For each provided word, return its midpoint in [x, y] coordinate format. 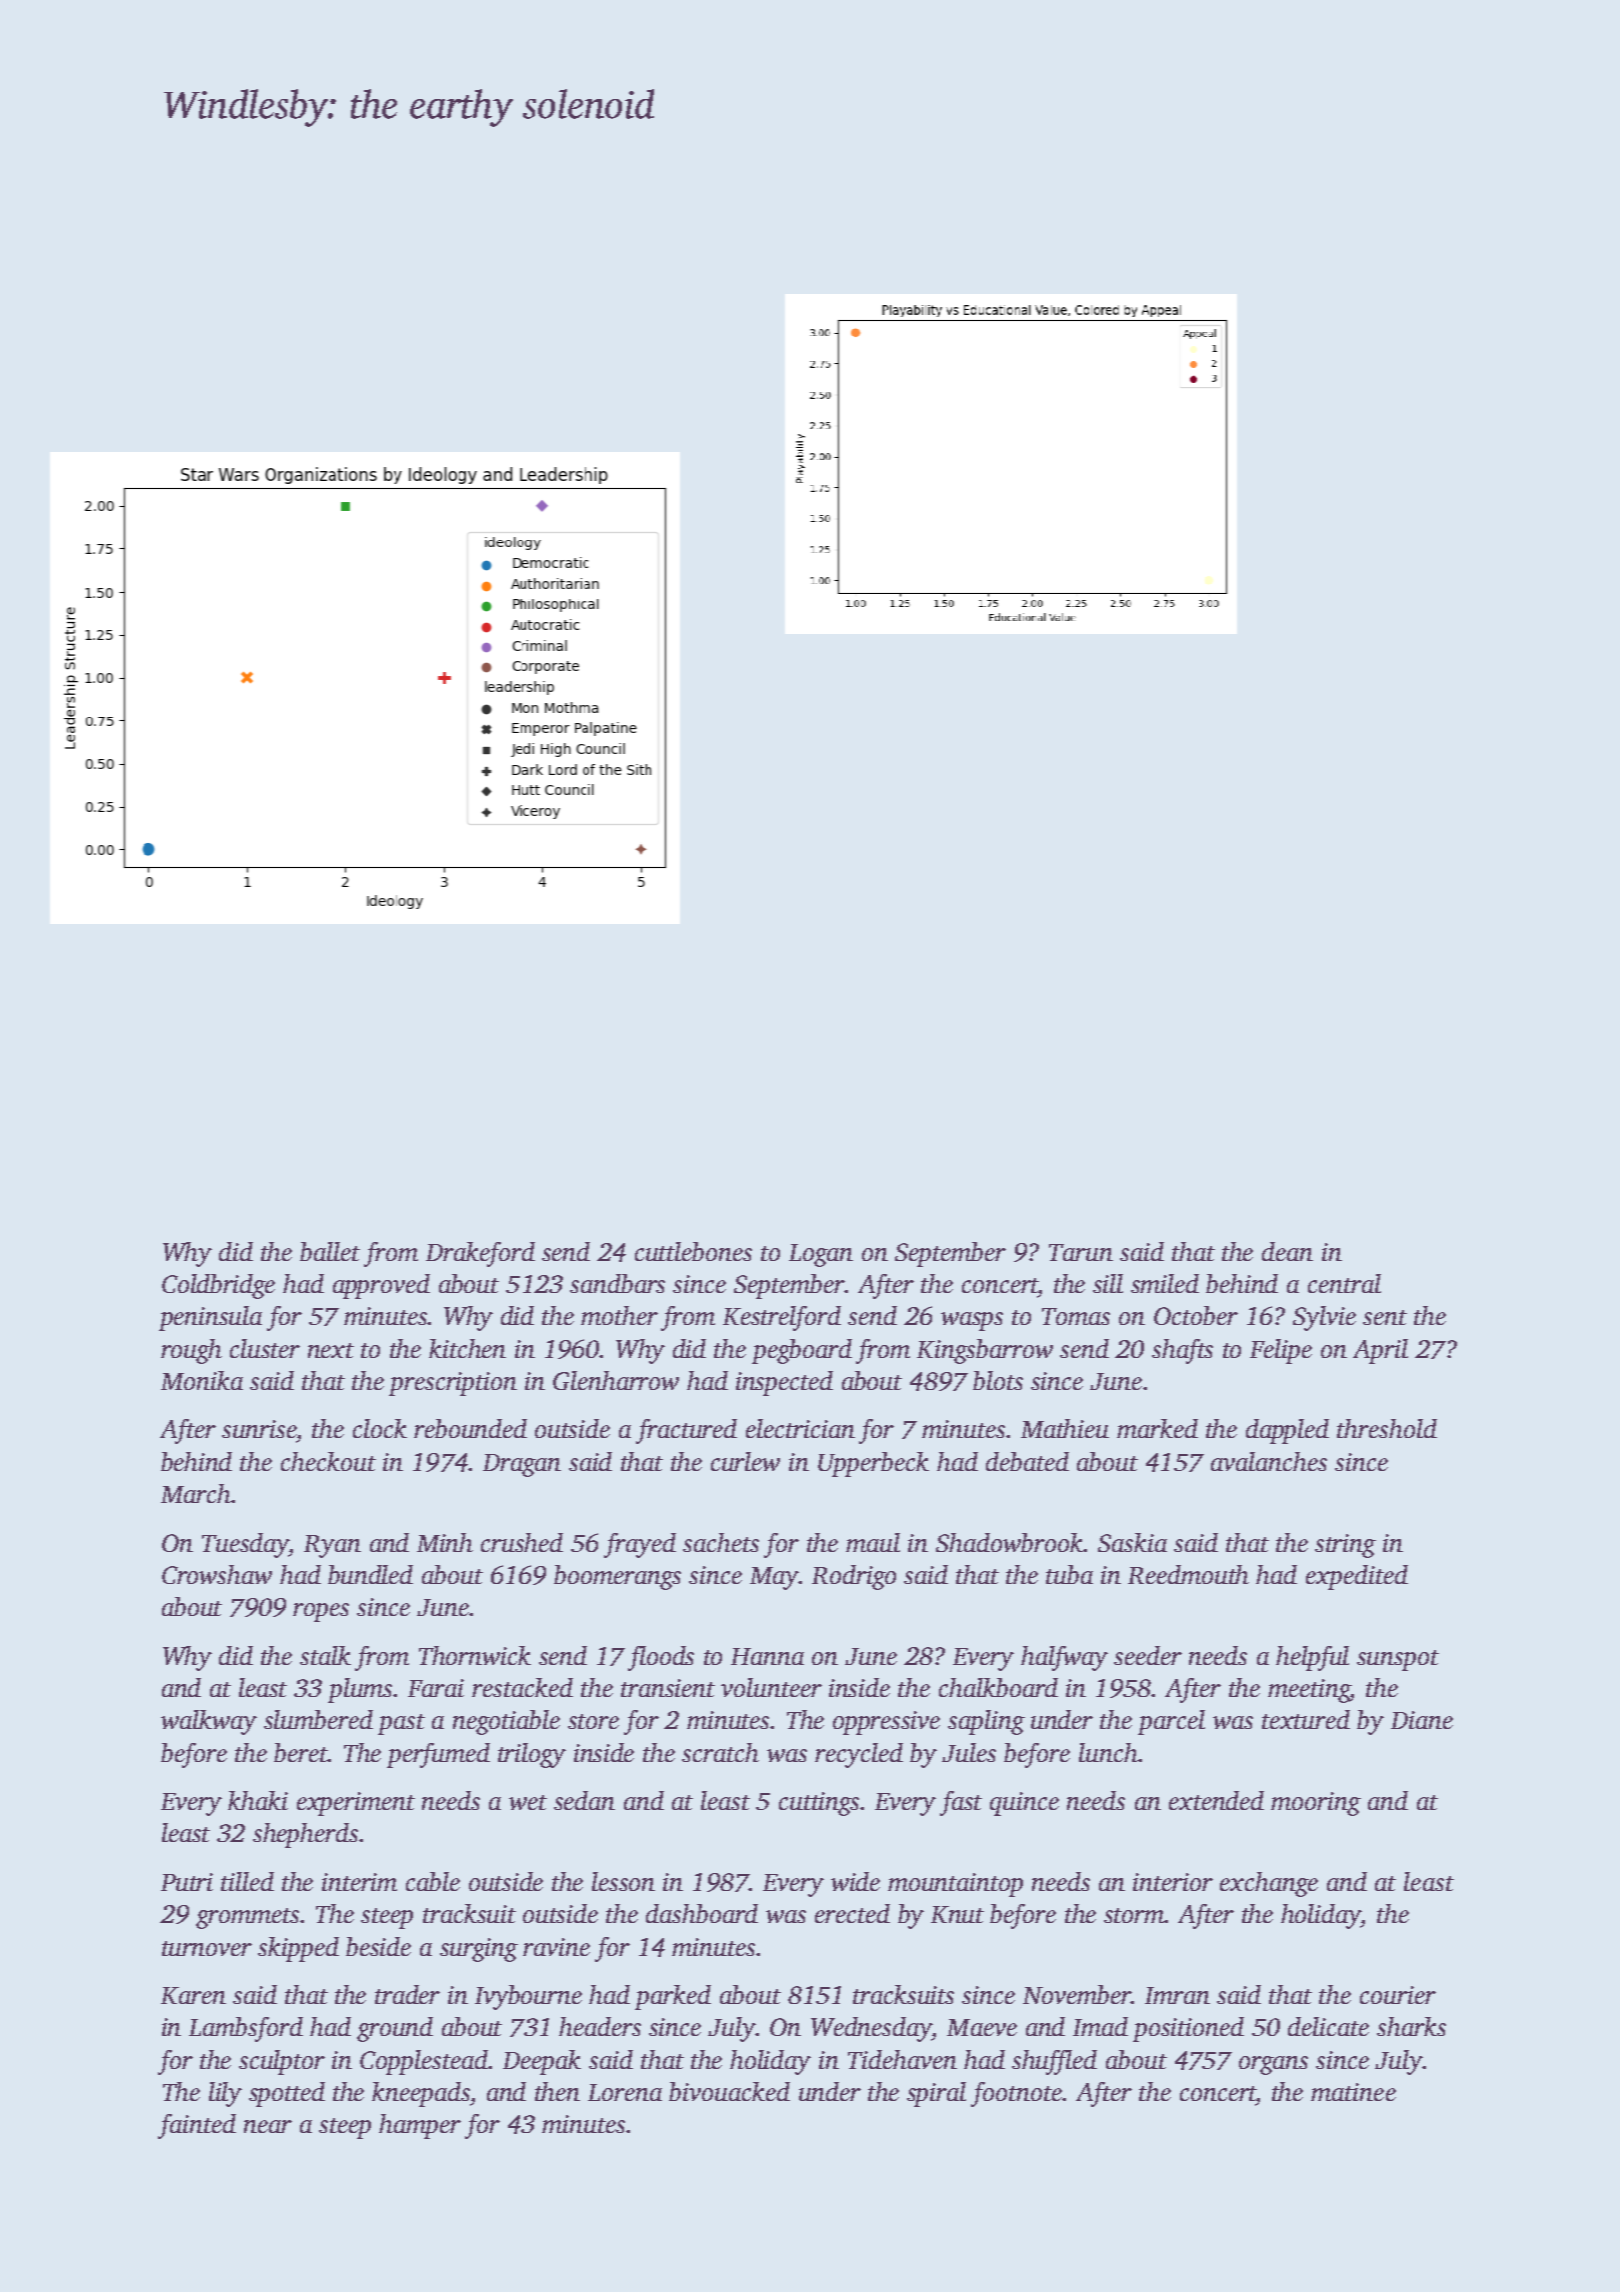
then [557, 2091]
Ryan [332, 1546]
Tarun [1081, 1252]
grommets [247, 1918]
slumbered [318, 1719]
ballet [330, 1251]
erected [852, 1913]
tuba [1069, 1574]
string [1345, 1546]
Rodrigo [854, 1577]
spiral [936, 2094]
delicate [1328, 2026]
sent [1385, 1317]
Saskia [1132, 1542]
